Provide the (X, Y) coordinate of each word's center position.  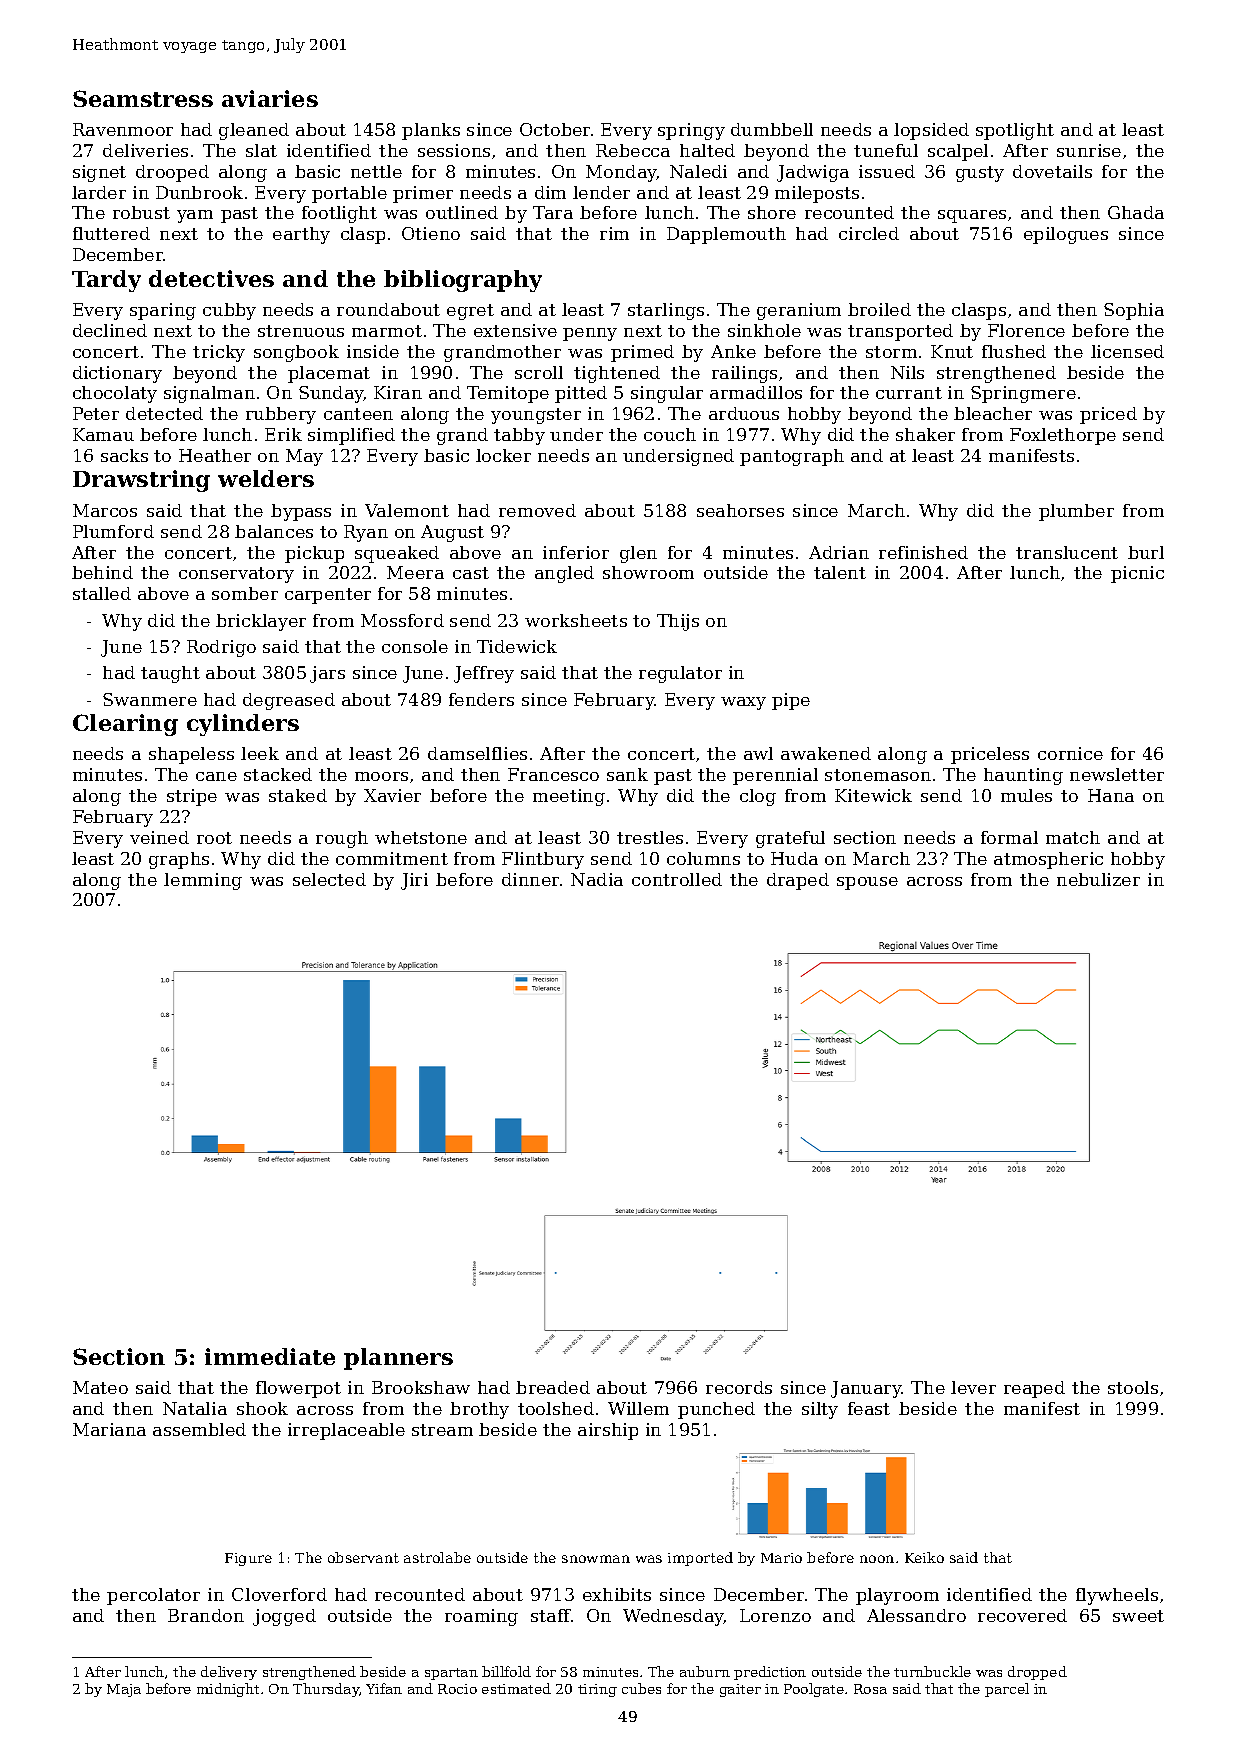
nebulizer (1098, 879)
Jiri (414, 881)
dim (550, 192)
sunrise (1089, 150)
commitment (392, 858)
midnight (228, 1690)
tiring (597, 1690)
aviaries (270, 98)
